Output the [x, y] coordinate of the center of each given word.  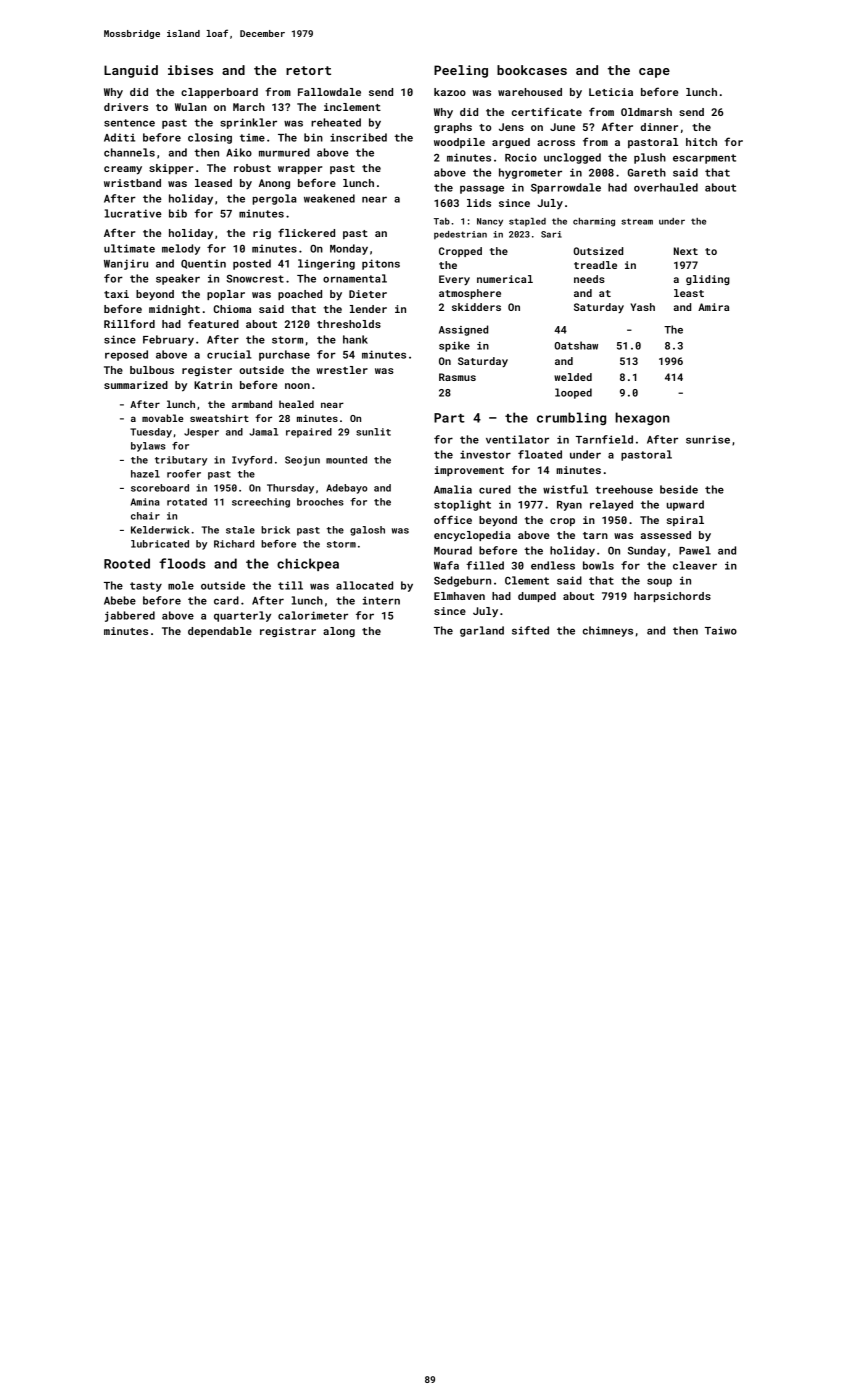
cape [654, 73]
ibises [190, 70]
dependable [220, 632]
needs [589, 279]
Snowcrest [255, 278]
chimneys [608, 631]
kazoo [450, 92]
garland [482, 631]
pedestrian [460, 235]
